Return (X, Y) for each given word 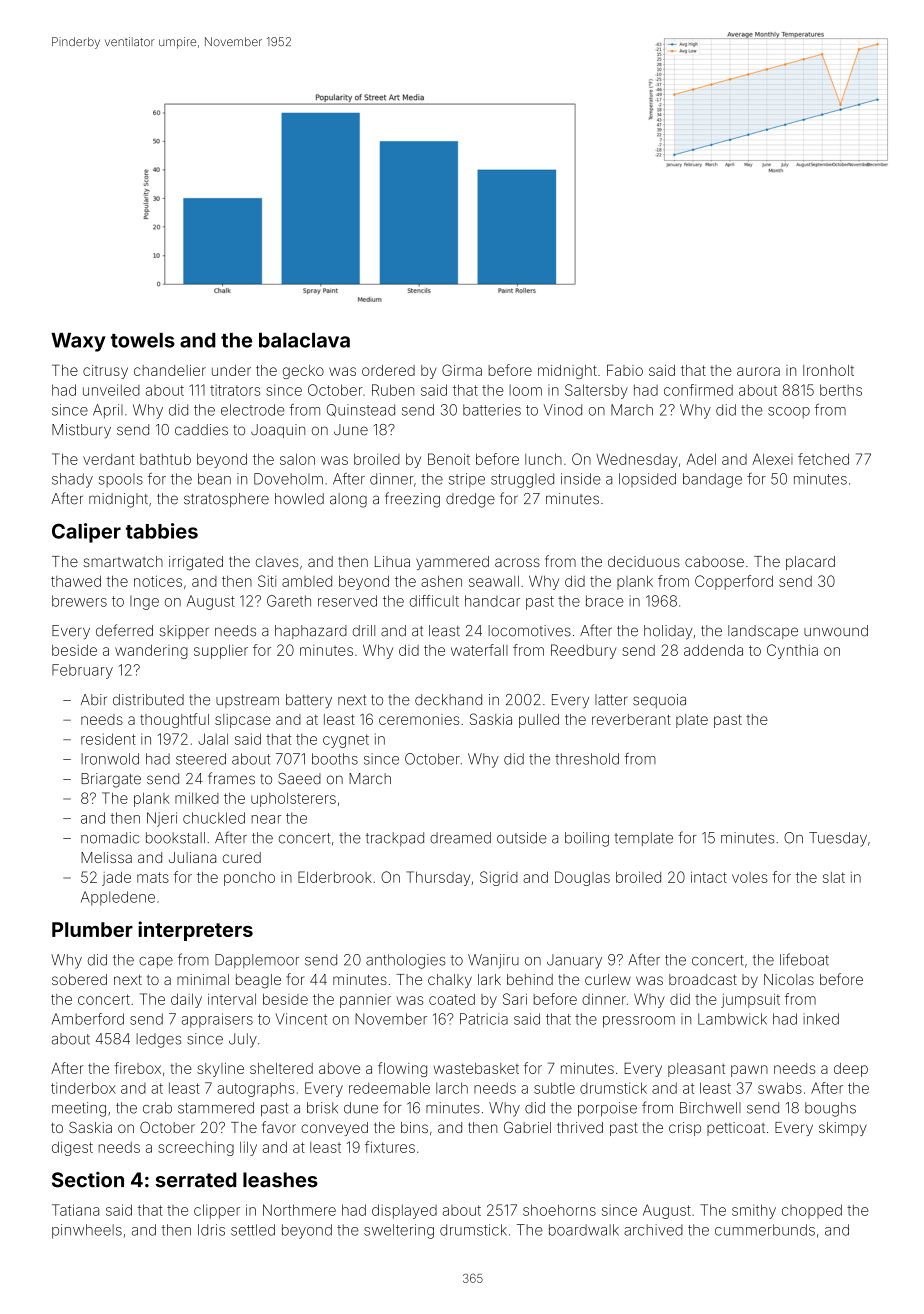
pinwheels (87, 1231)
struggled (522, 480)
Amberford (88, 1019)
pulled (539, 721)
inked (821, 1019)
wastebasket (476, 1068)
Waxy (78, 342)
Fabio (625, 370)
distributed (148, 700)
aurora (758, 371)
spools (121, 480)
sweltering (399, 1231)
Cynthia (792, 651)
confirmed (698, 390)
